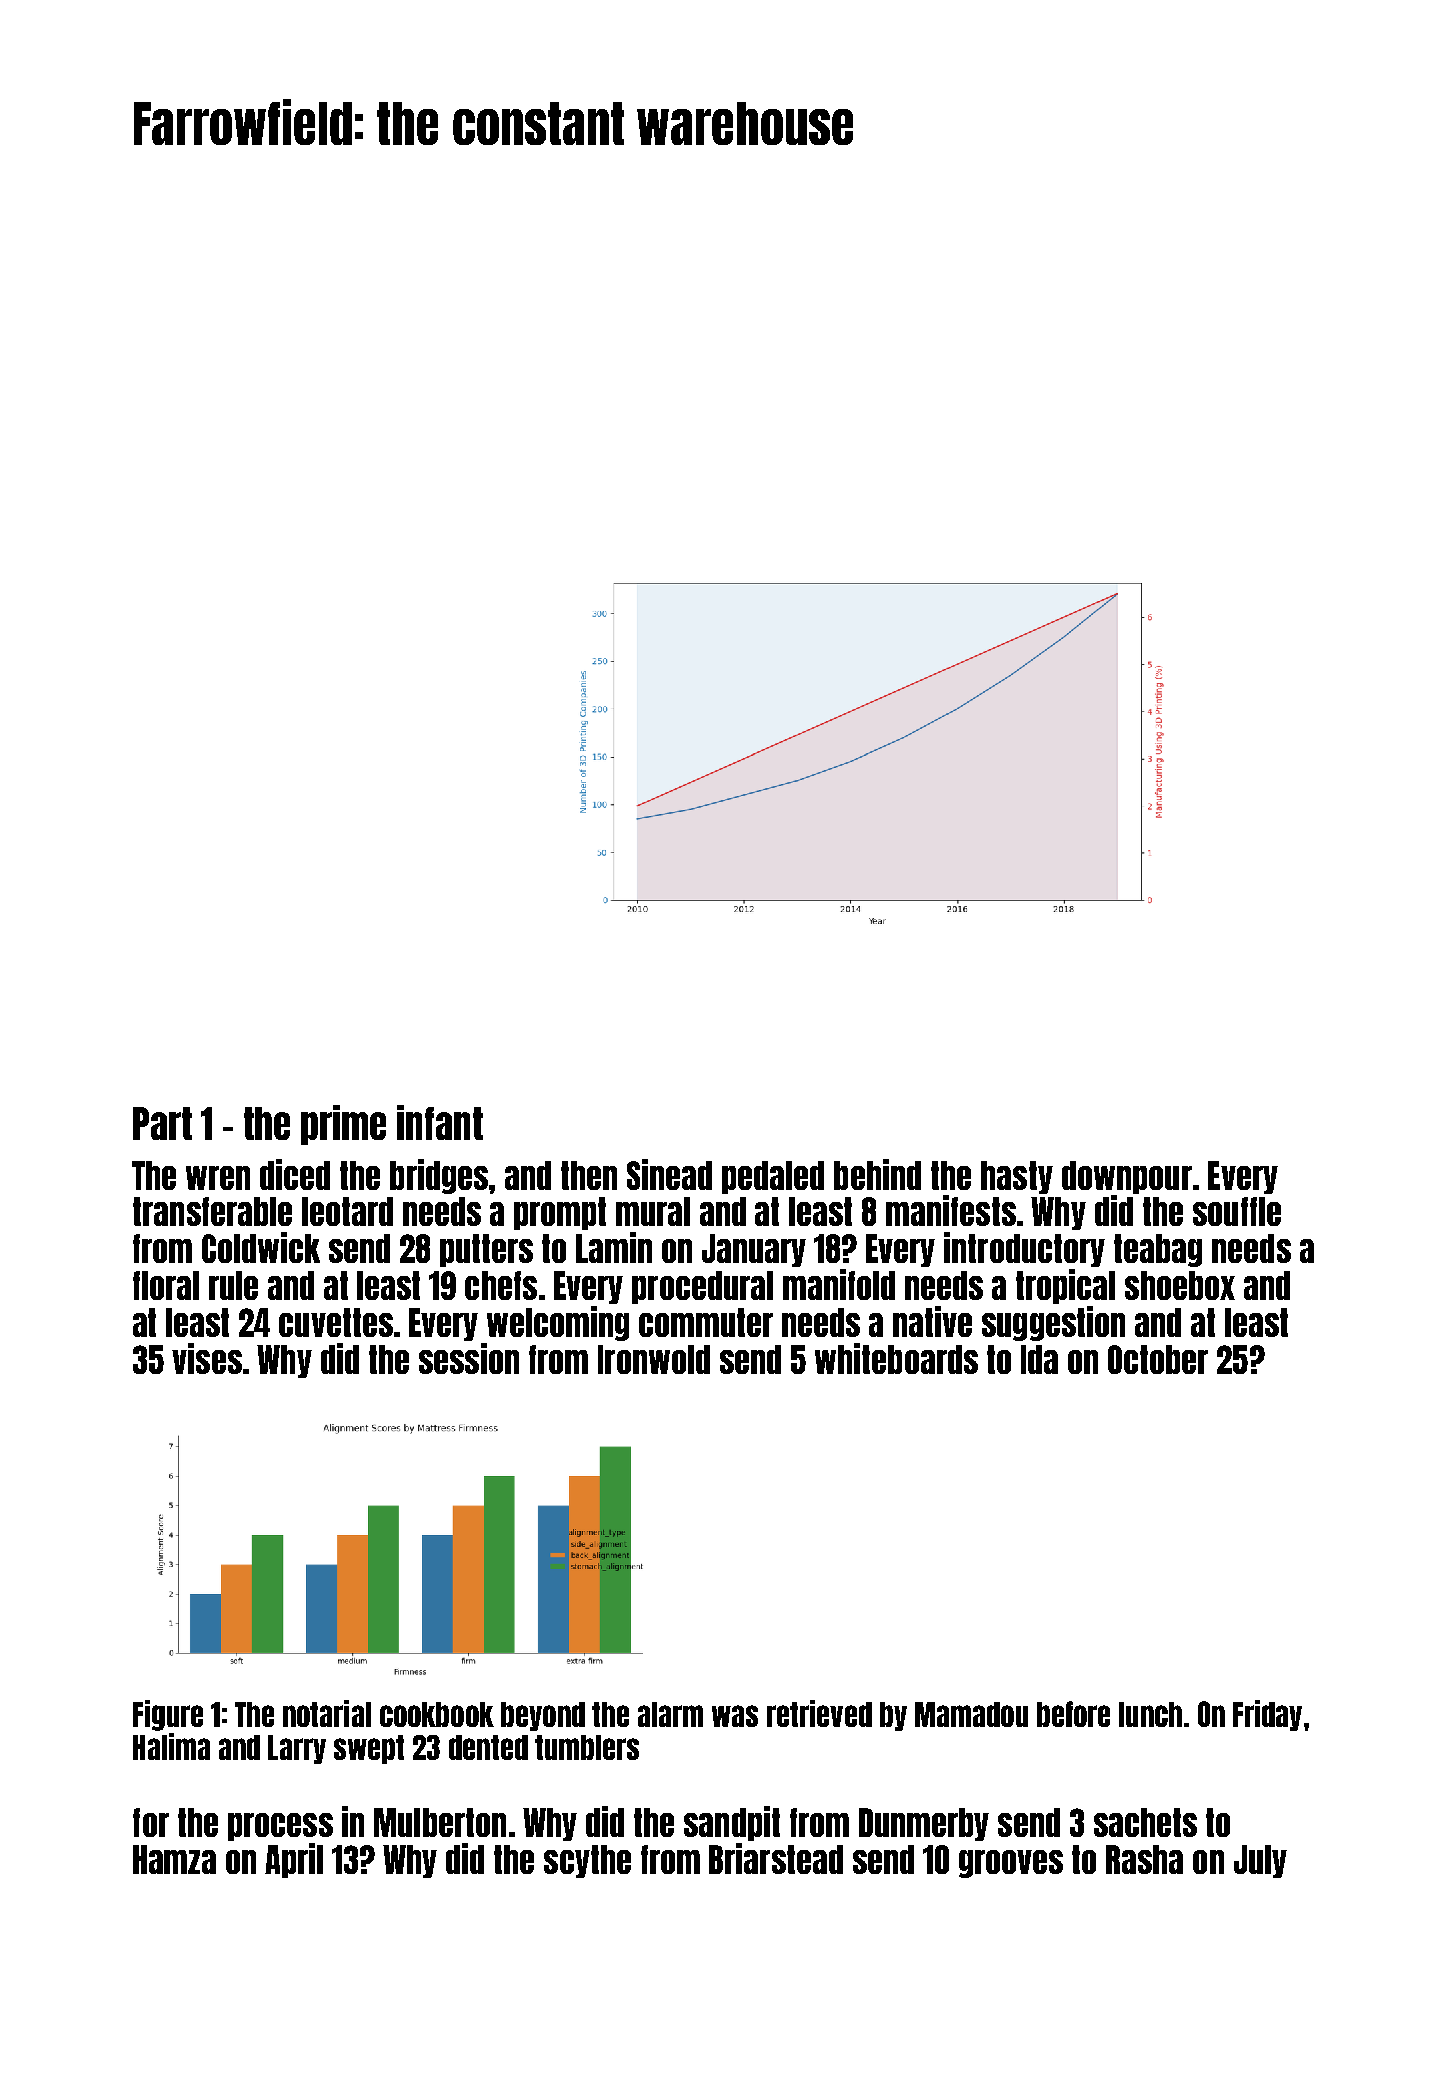  What do you see at coordinates (896, 1358) in the screenshot?
I see `whiteboards` at bounding box center [896, 1358].
